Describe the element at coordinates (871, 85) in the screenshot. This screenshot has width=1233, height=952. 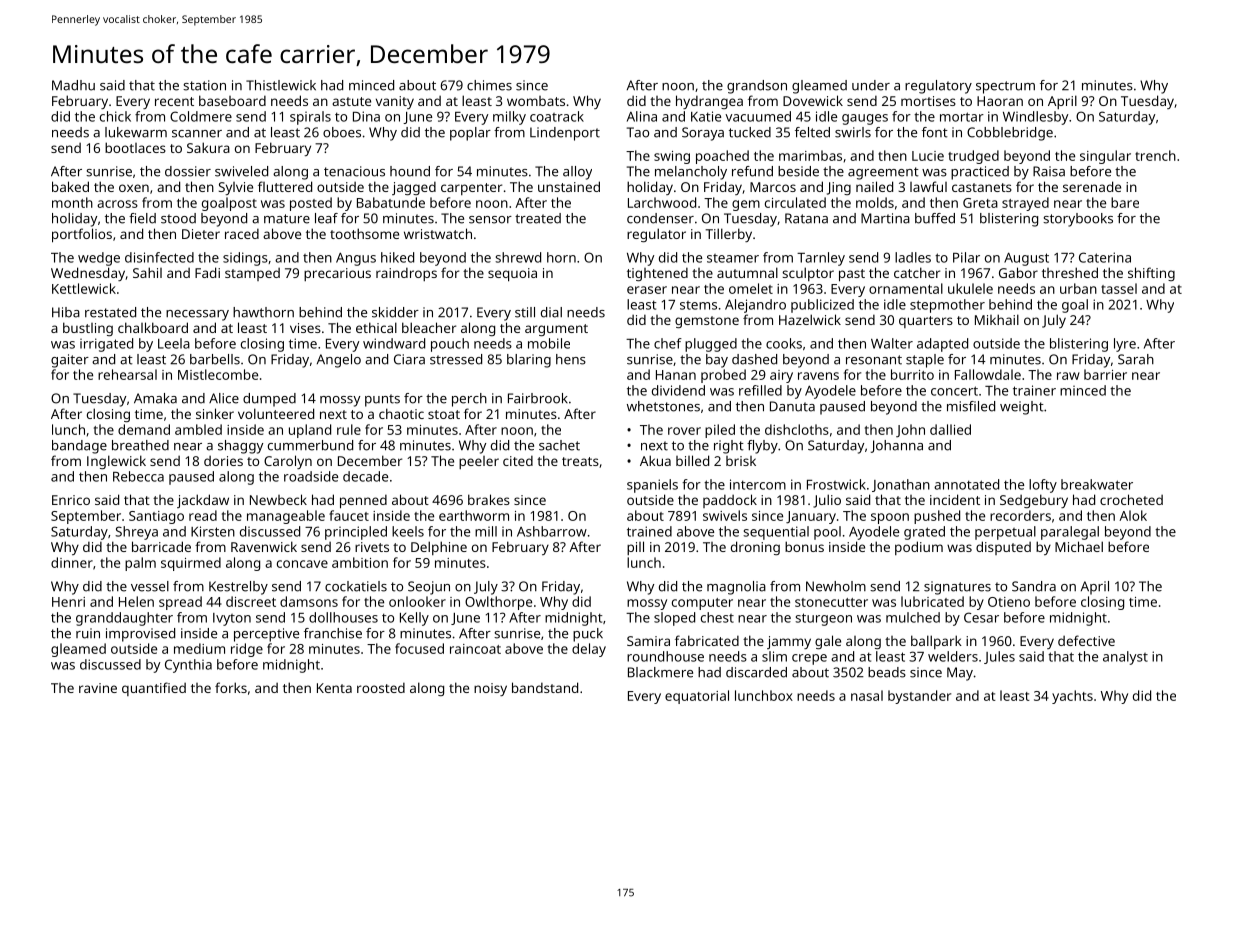
I see `under` at that location.
